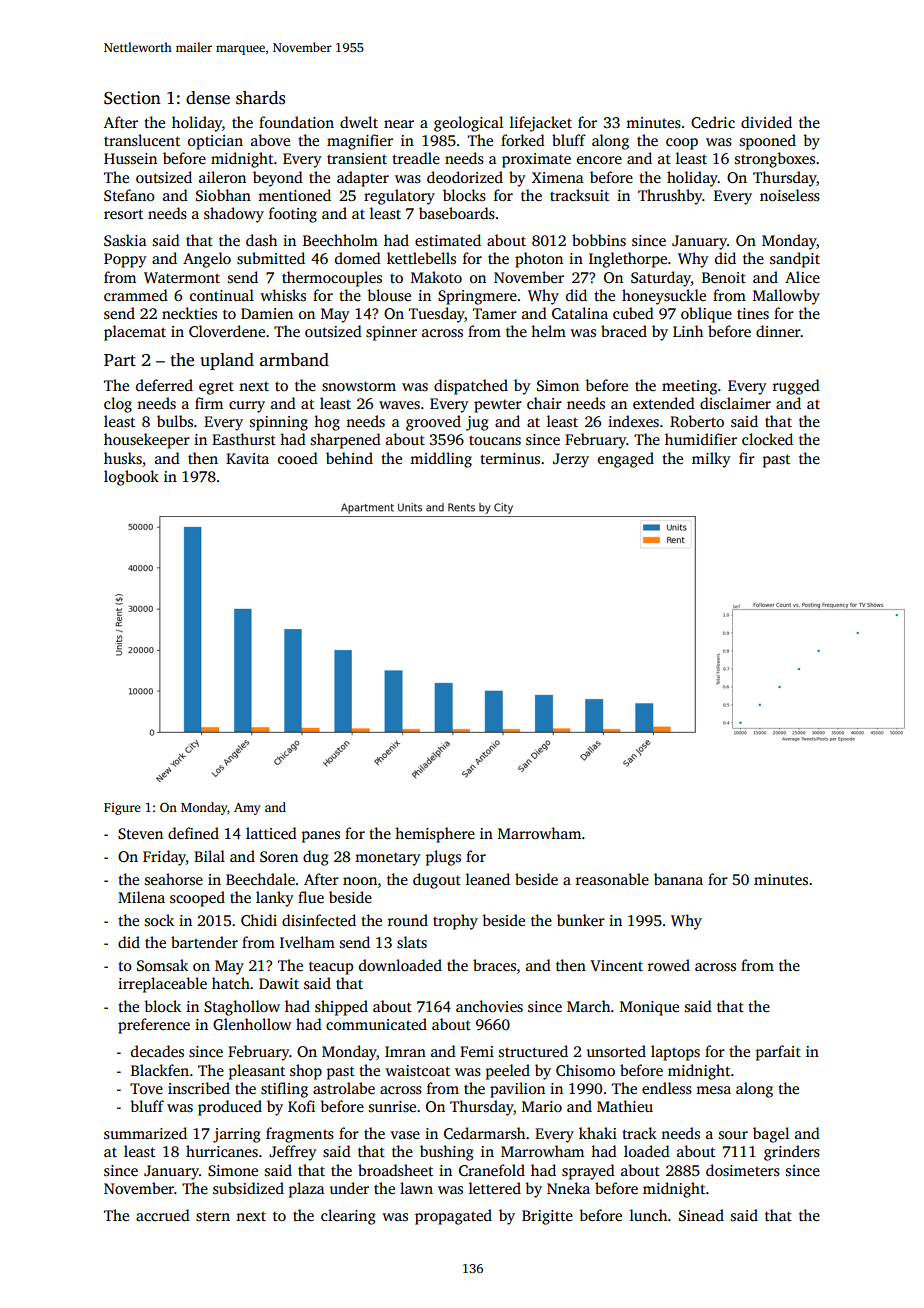 The width and height of the page is (924, 1308). I want to click on milky, so click(711, 460).
